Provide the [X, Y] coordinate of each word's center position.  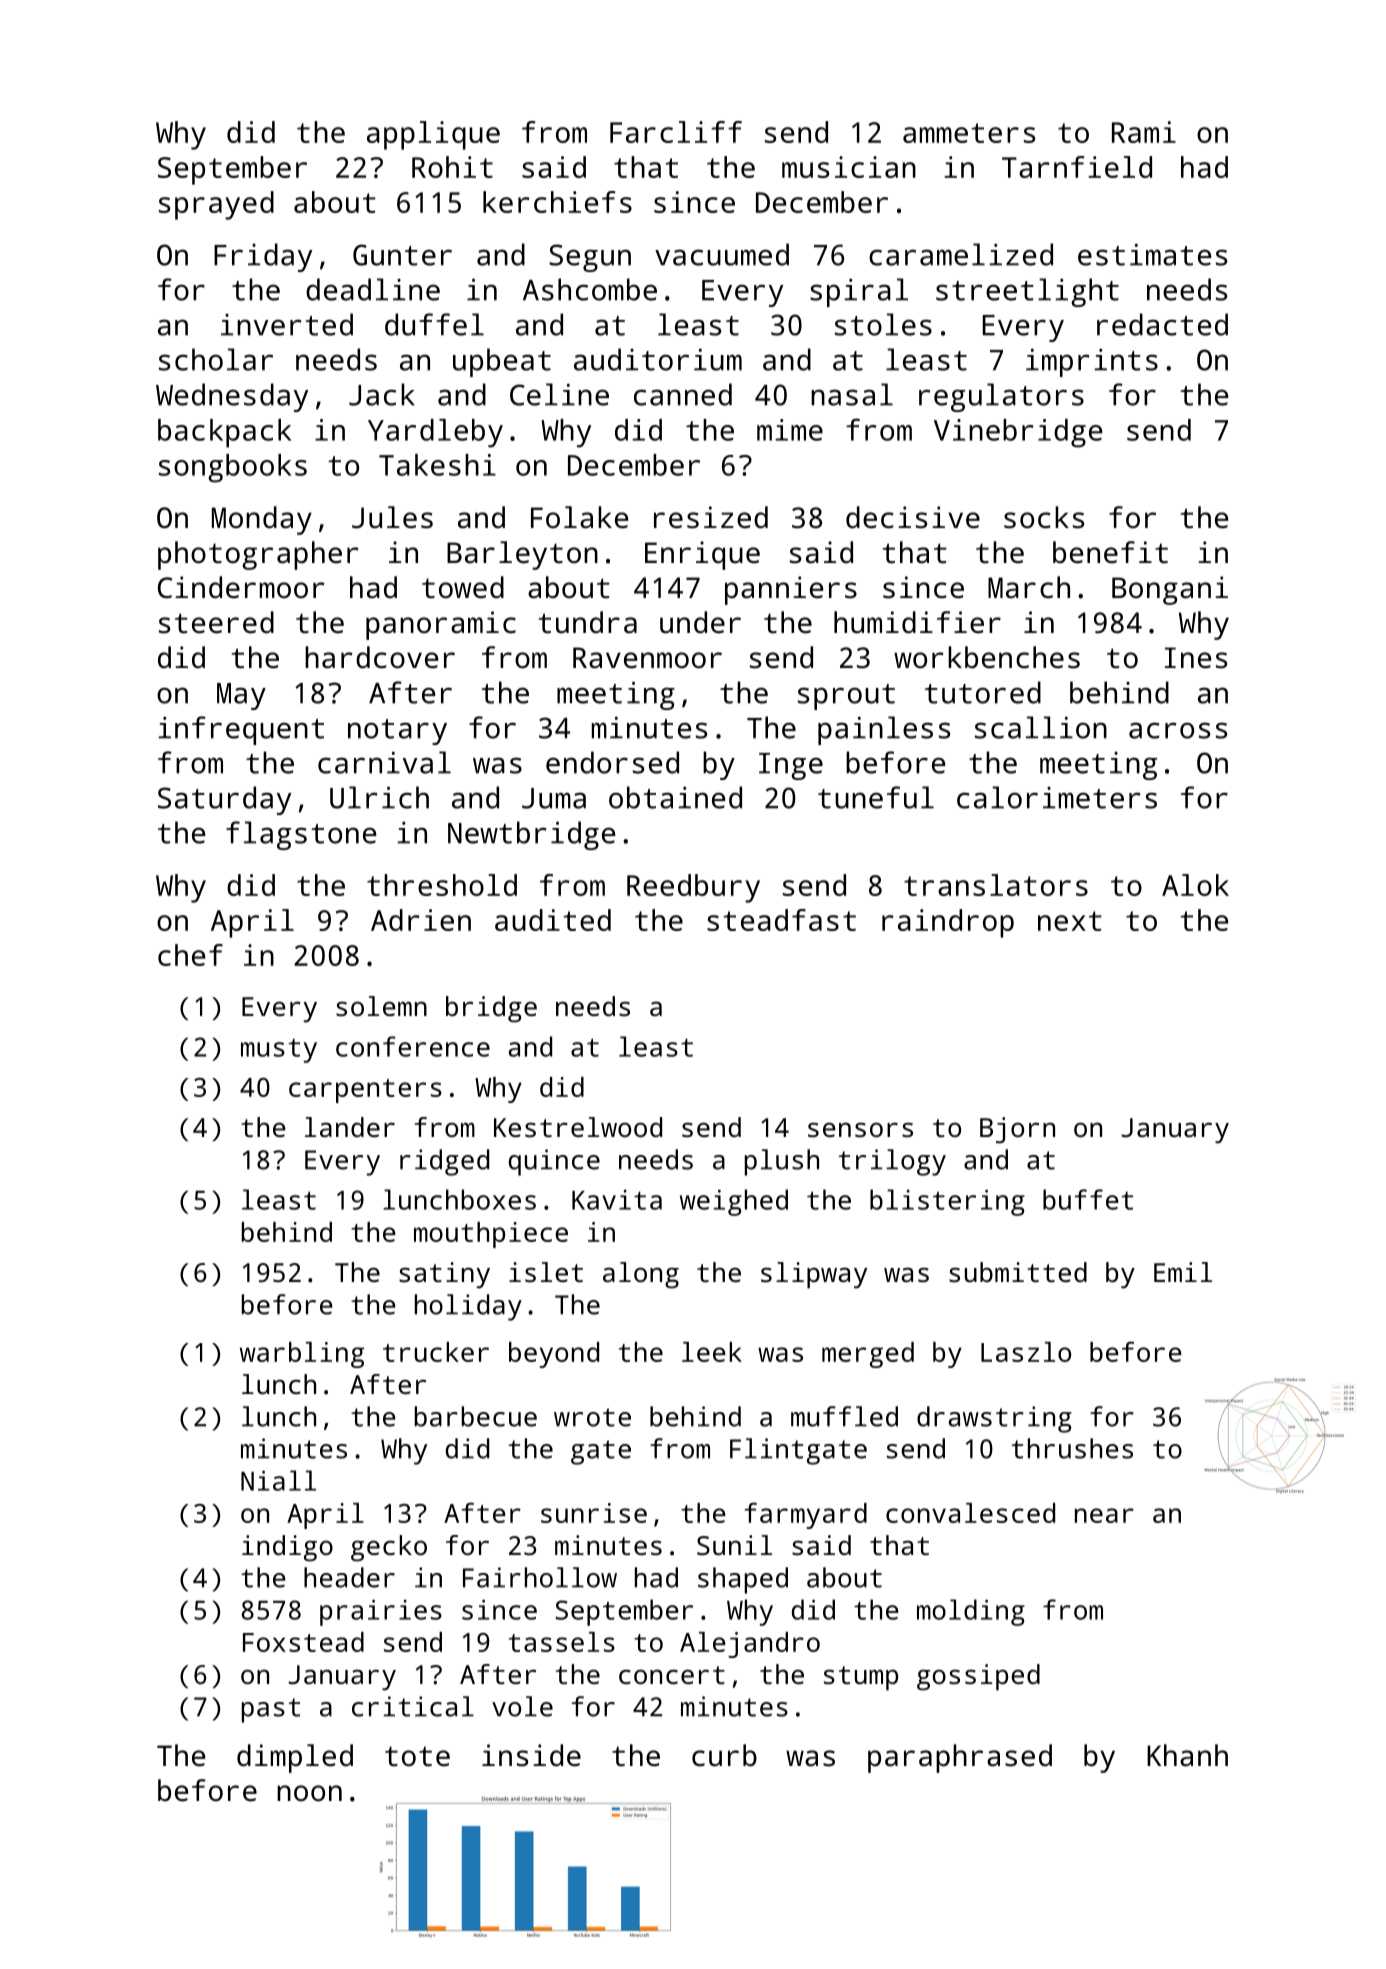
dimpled [295, 1758]
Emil [1183, 1272]
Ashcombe [590, 289]
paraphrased [960, 1758]
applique [433, 135]
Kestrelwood [578, 1127]
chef [190, 955]
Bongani [1170, 590]
